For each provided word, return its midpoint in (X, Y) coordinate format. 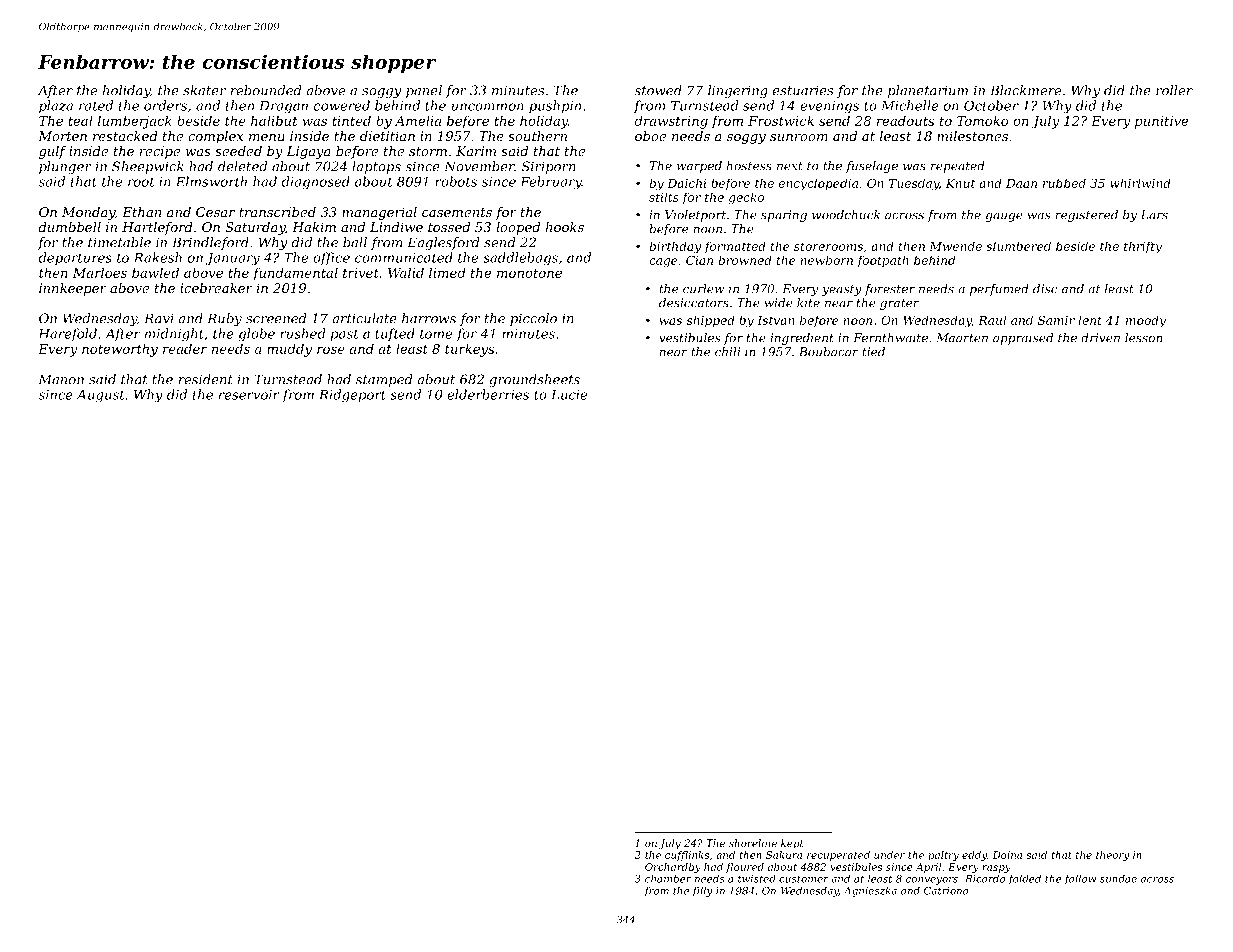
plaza (56, 106)
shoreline (753, 843)
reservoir (249, 395)
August (100, 396)
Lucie (569, 395)
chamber (668, 878)
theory (1112, 856)
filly (702, 891)
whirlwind (1140, 183)
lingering (738, 91)
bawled (155, 272)
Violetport (695, 216)
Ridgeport (352, 396)
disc (1045, 289)
